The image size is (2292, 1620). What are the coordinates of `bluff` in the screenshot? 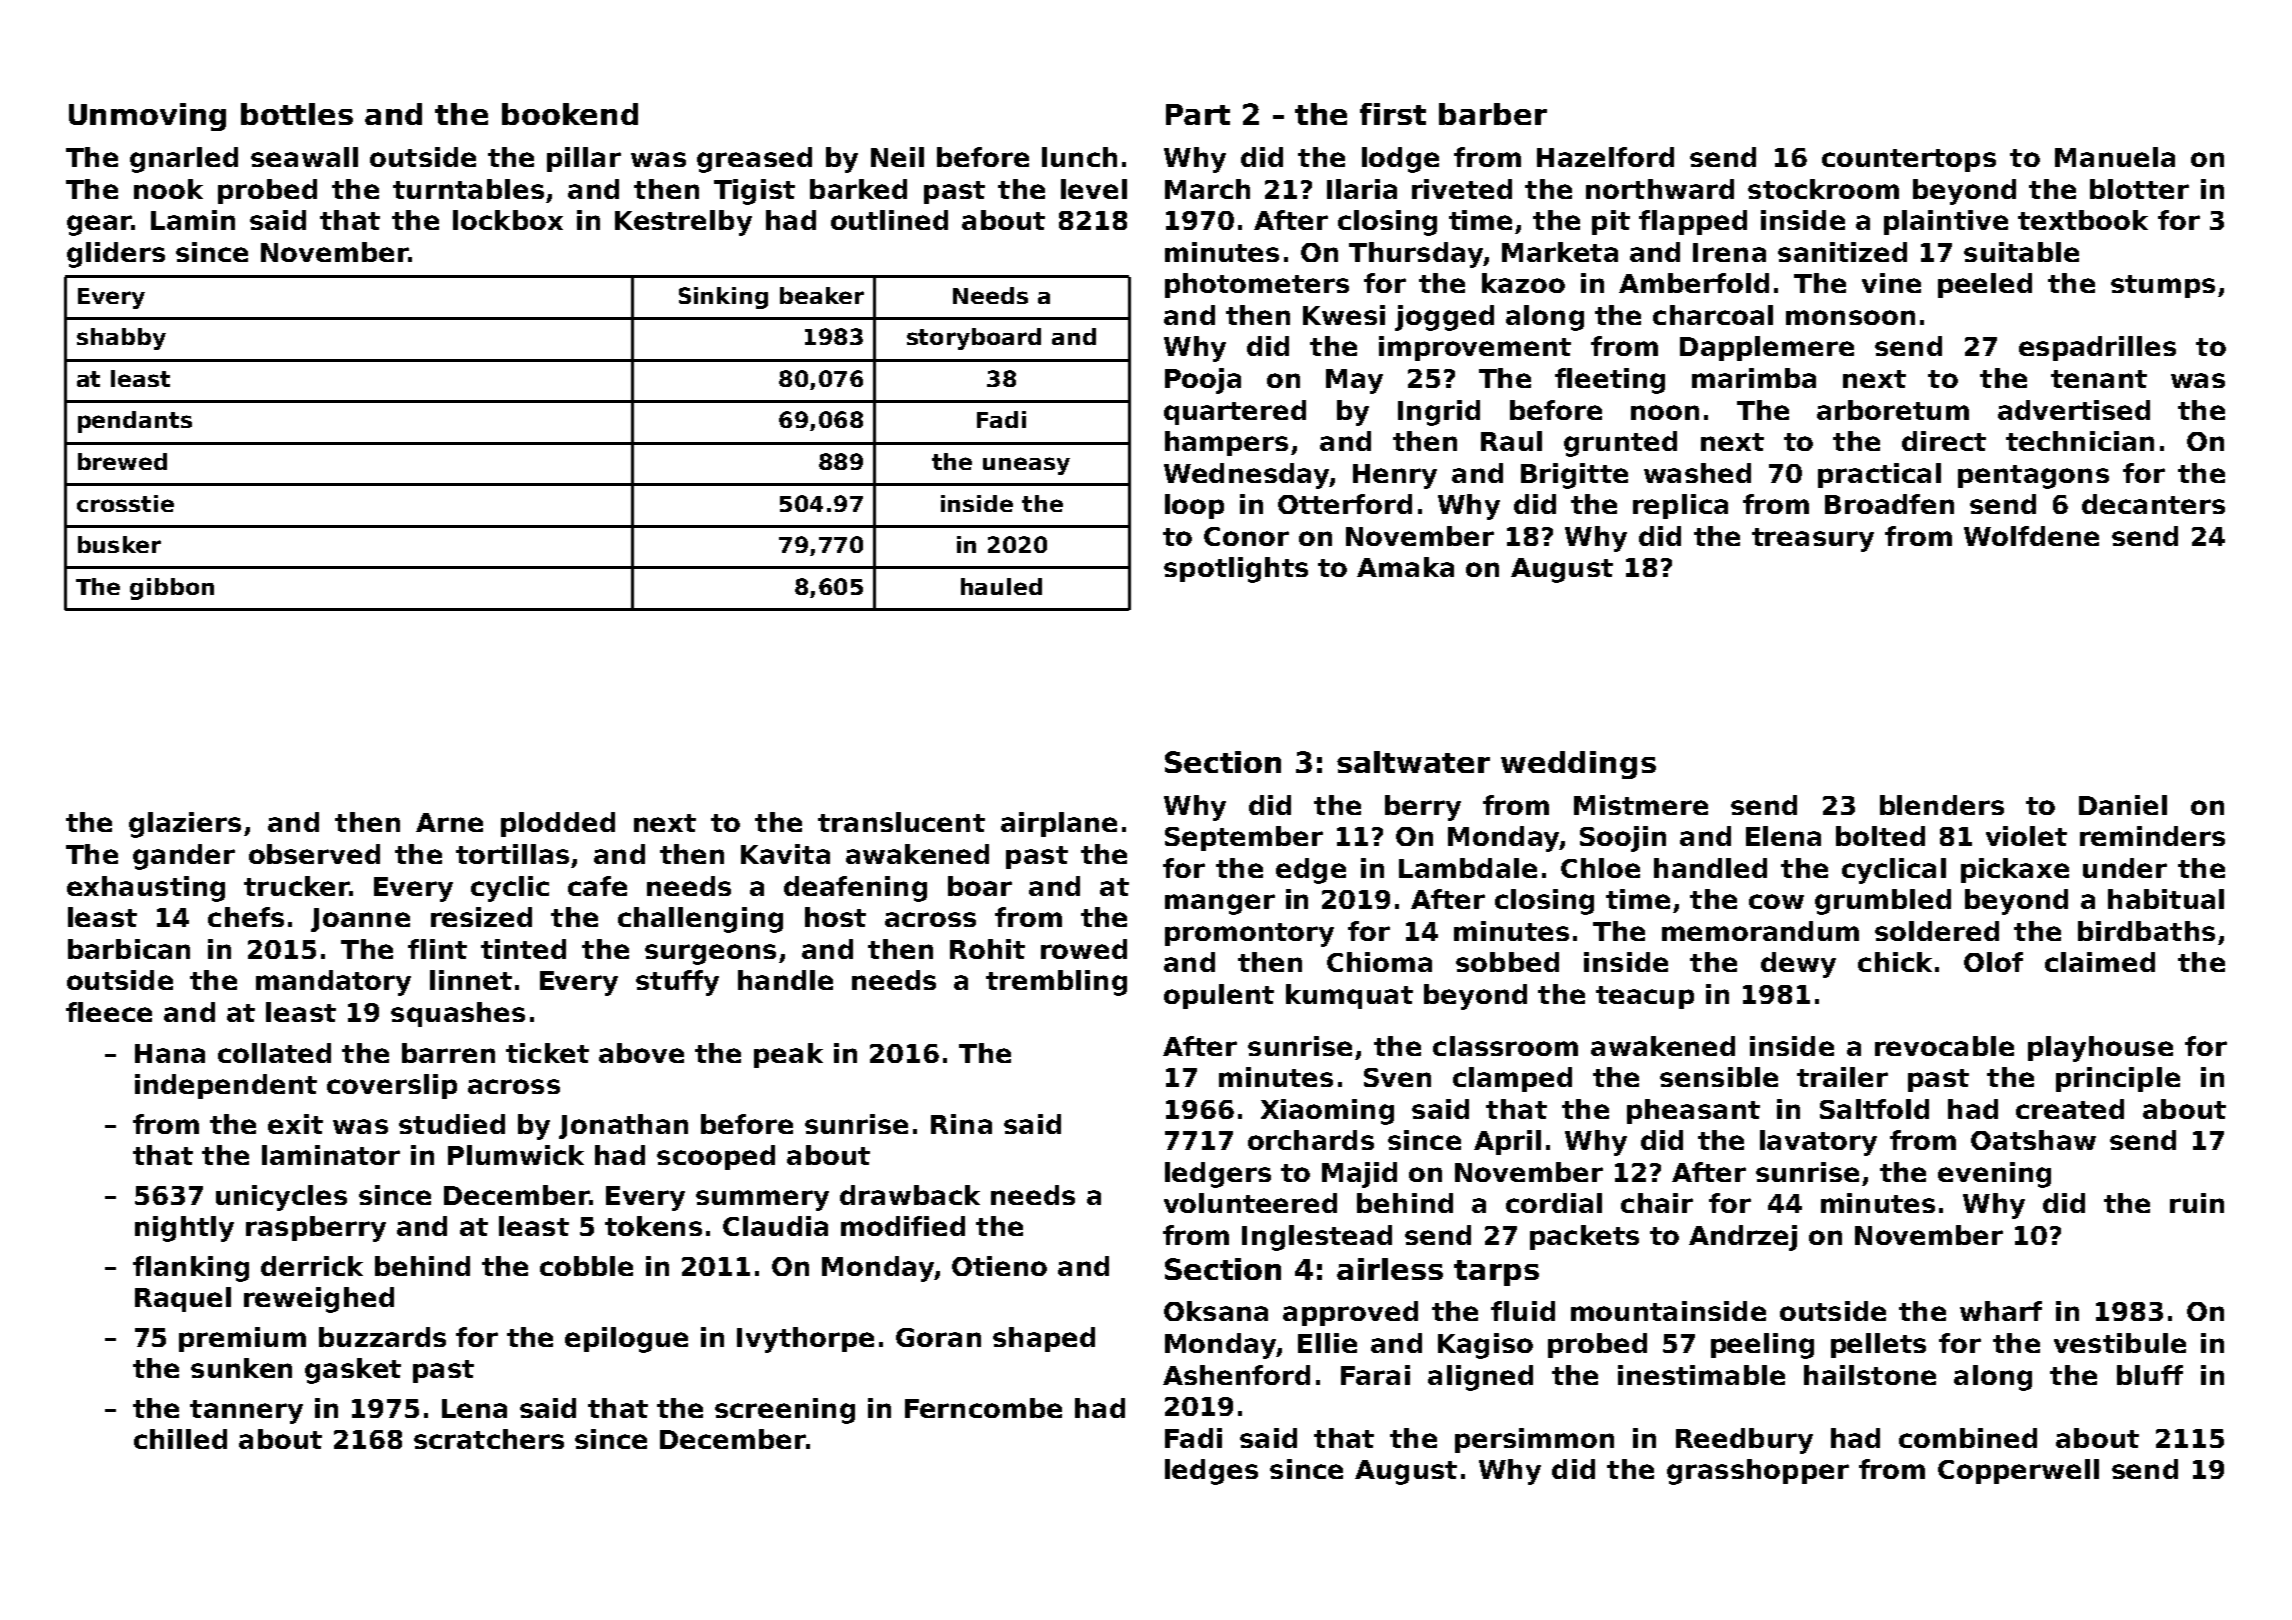 It's located at (2150, 1375).
